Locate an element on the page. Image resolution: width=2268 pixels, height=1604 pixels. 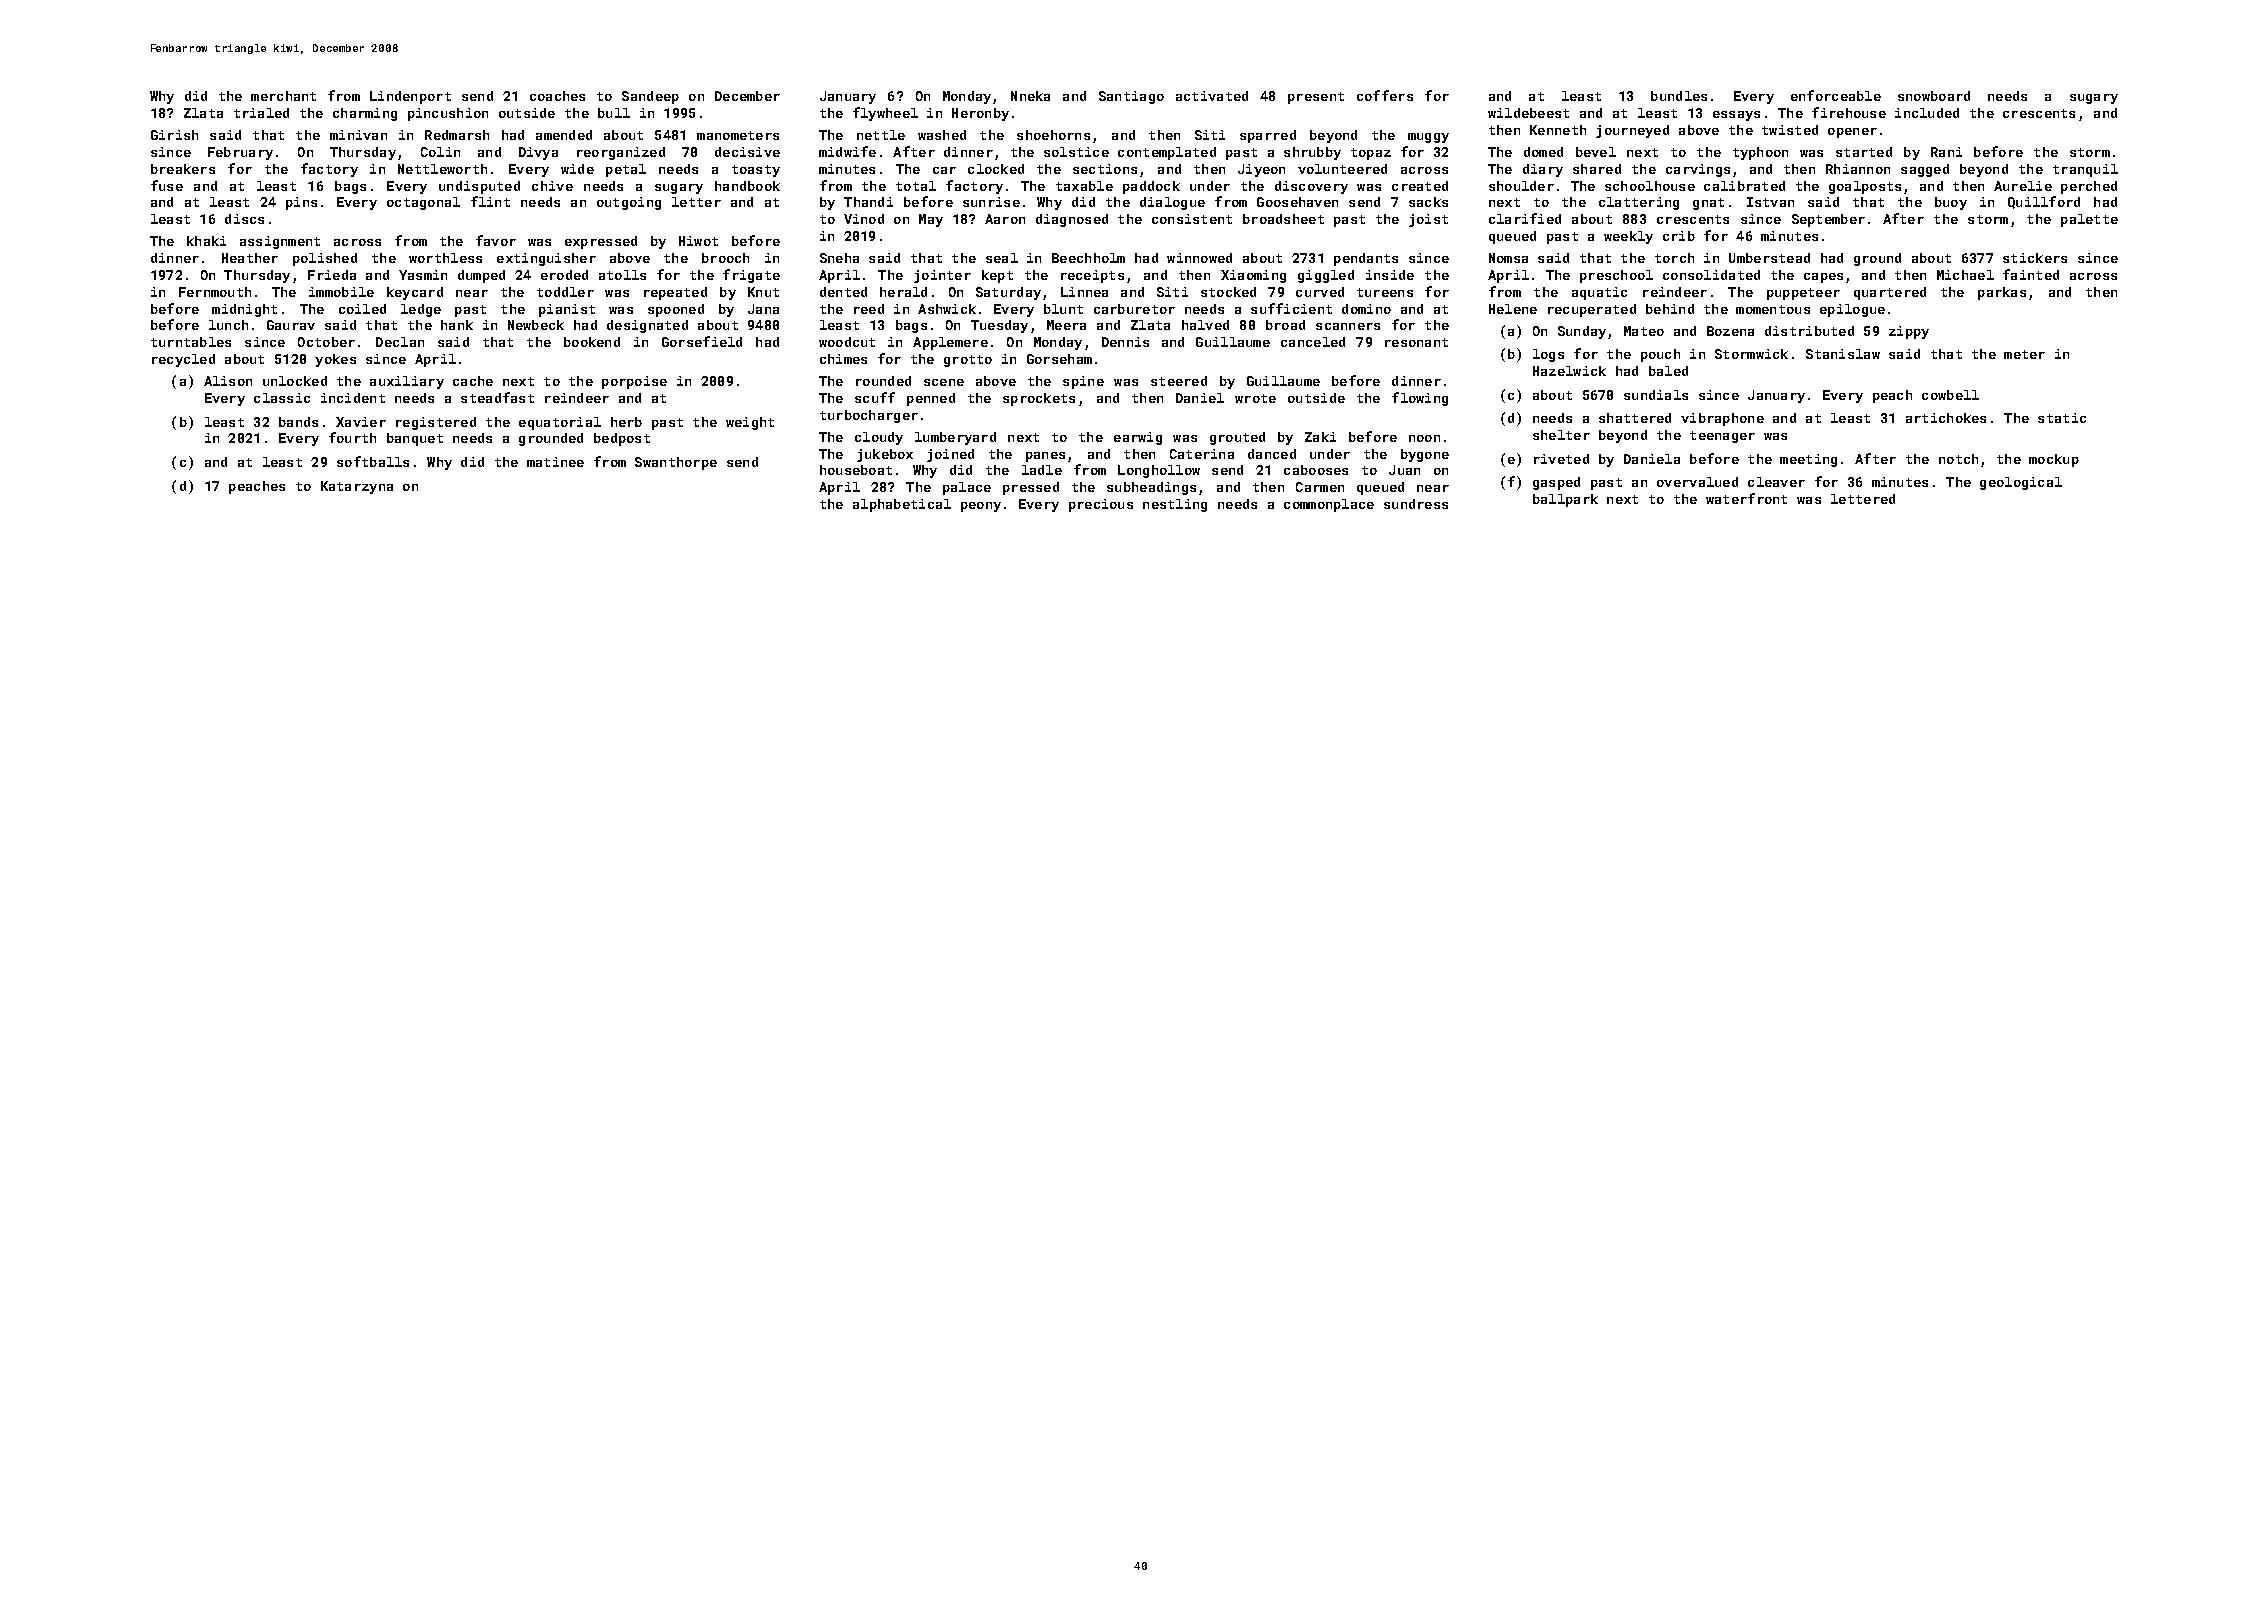
overvalued is located at coordinates (1697, 482).
